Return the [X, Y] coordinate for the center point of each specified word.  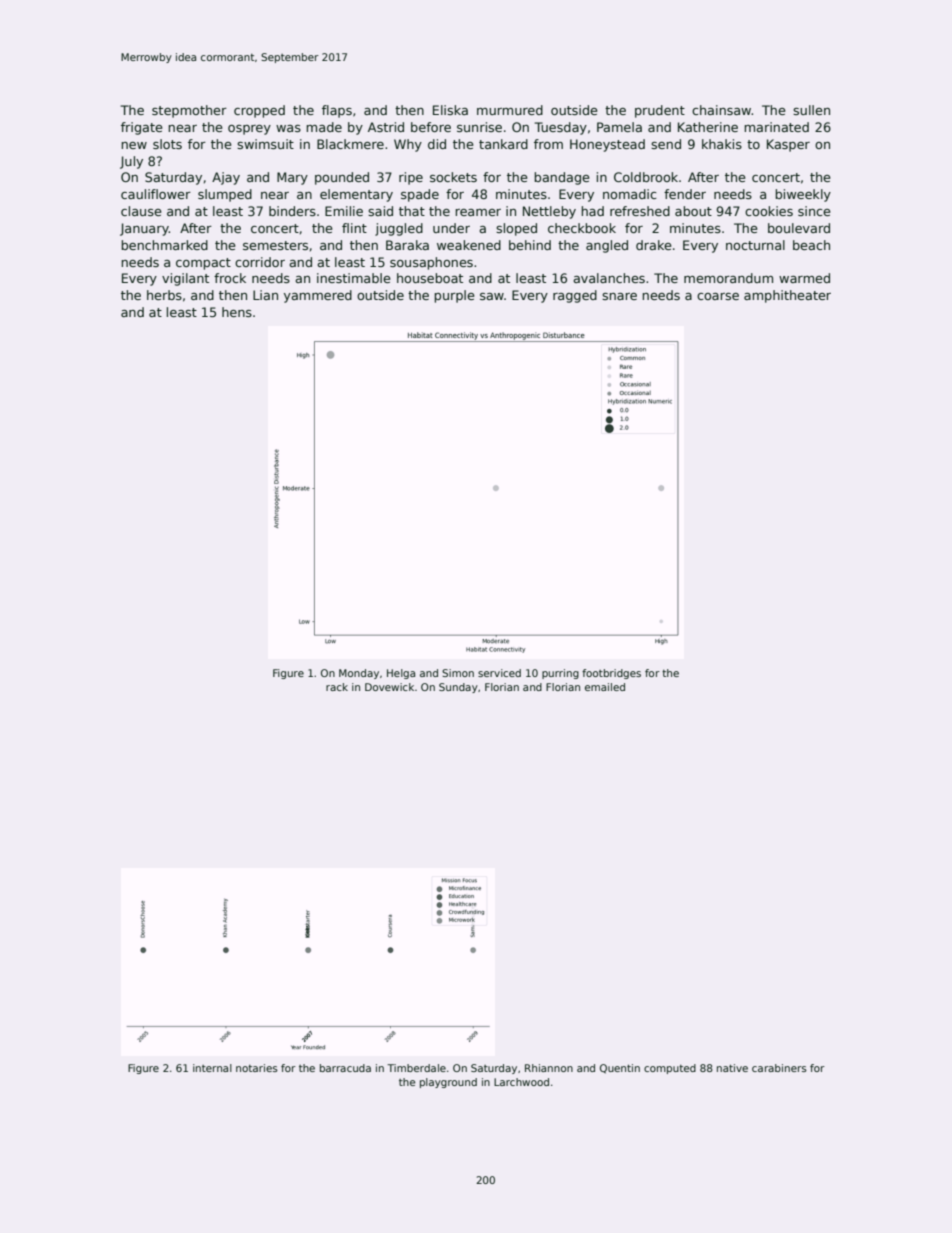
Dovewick [389, 687]
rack [337, 687]
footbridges [611, 674]
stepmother [189, 111]
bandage [562, 178]
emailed [605, 687]
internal [212, 1068]
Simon [458, 673]
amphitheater [787, 296]
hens [237, 312]
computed [670, 1069]
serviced [499, 673]
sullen [811, 110]
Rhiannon [549, 1068]
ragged [575, 296]
